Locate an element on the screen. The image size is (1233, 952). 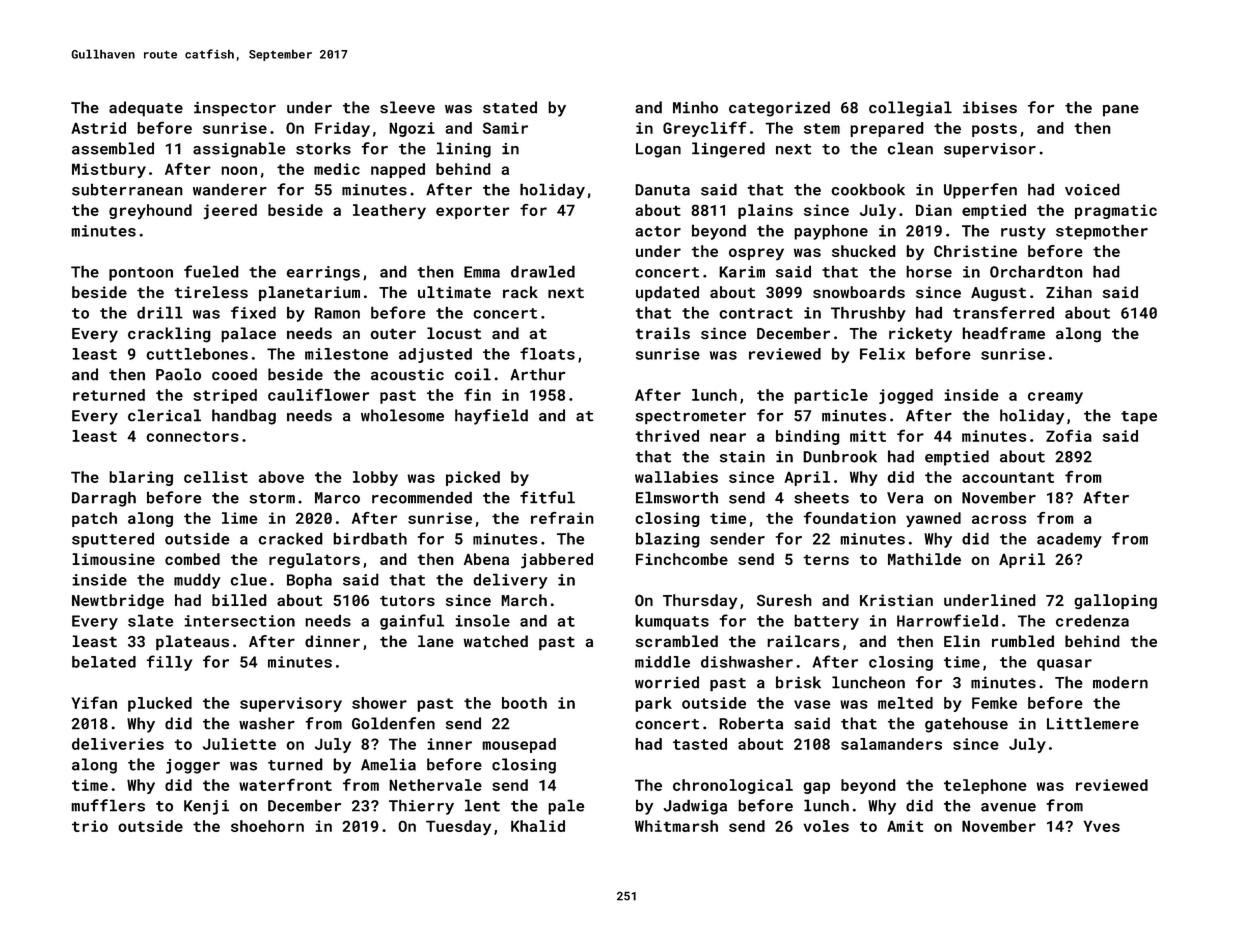
waterfront is located at coordinates (285, 785).
